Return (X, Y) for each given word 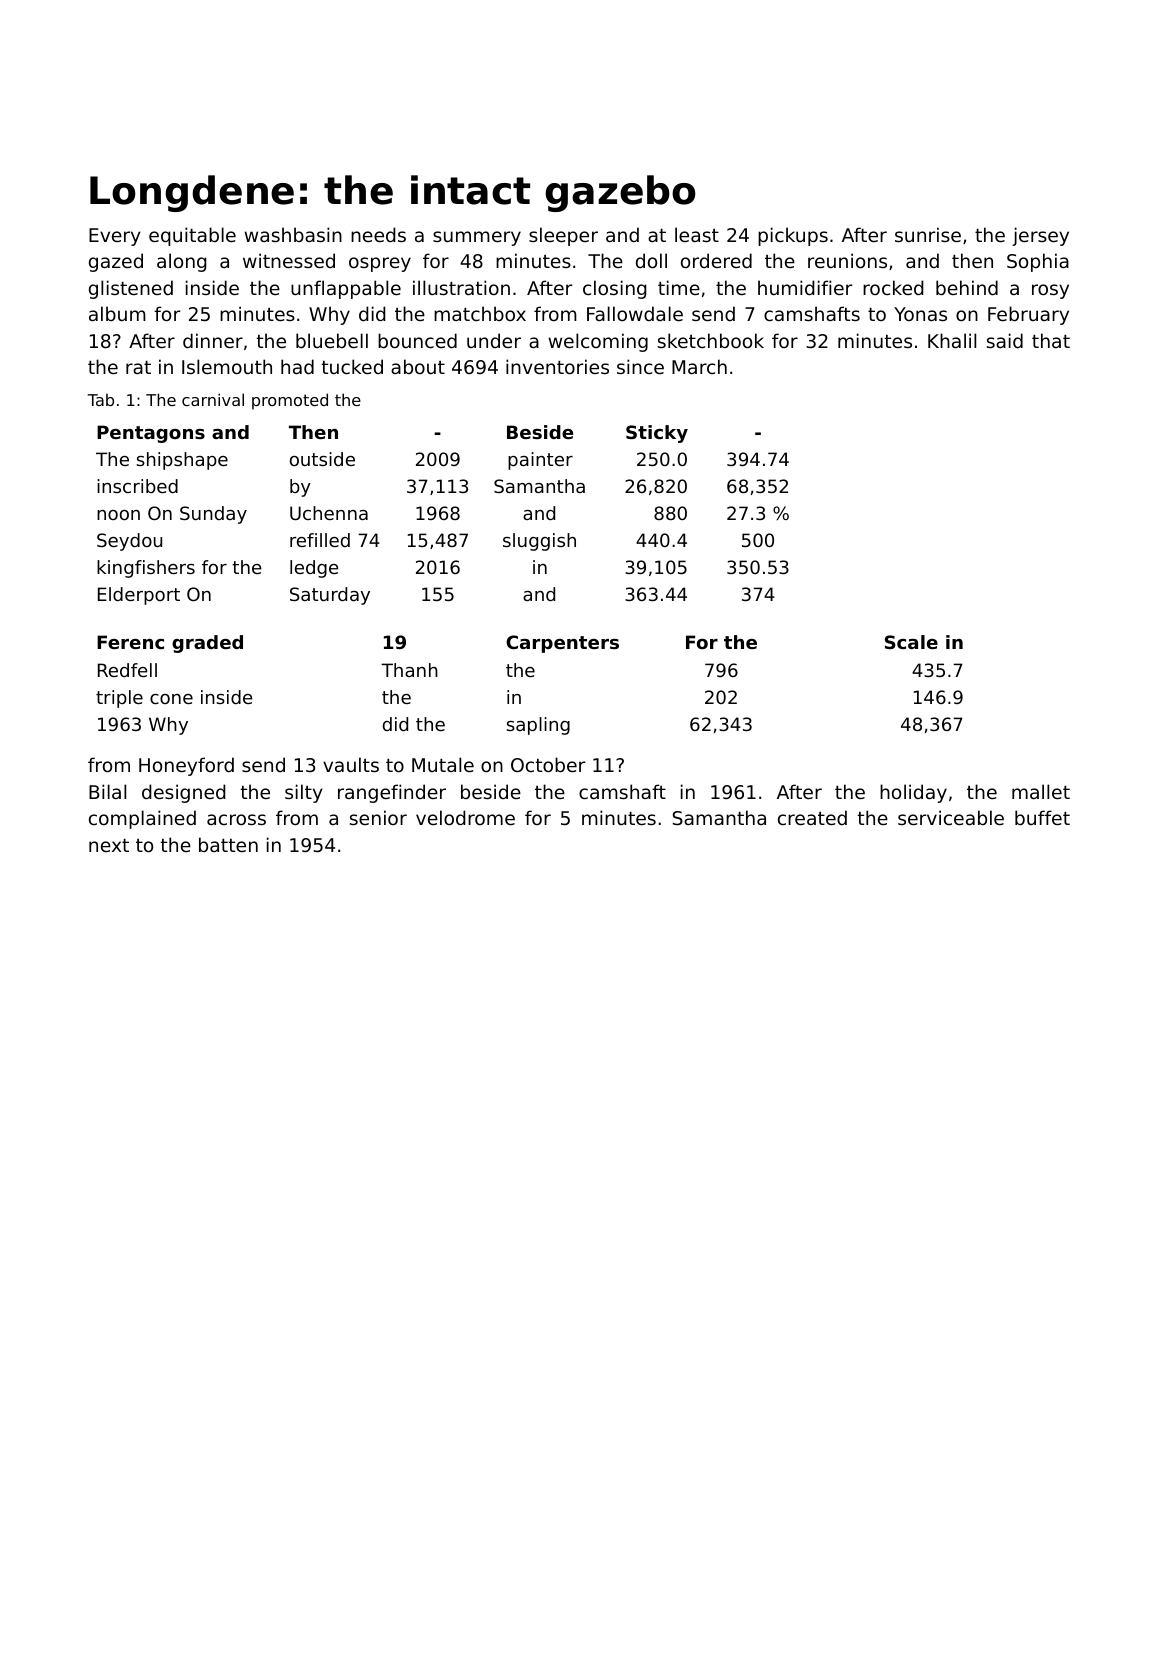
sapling (538, 726)
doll (651, 260)
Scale (911, 642)
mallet (1041, 791)
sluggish (539, 542)
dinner (213, 340)
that (1051, 340)
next (109, 845)
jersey (1040, 236)
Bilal (107, 791)
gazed (116, 262)
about (418, 366)
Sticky (657, 434)
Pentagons (151, 434)
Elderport (139, 596)
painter (540, 461)
